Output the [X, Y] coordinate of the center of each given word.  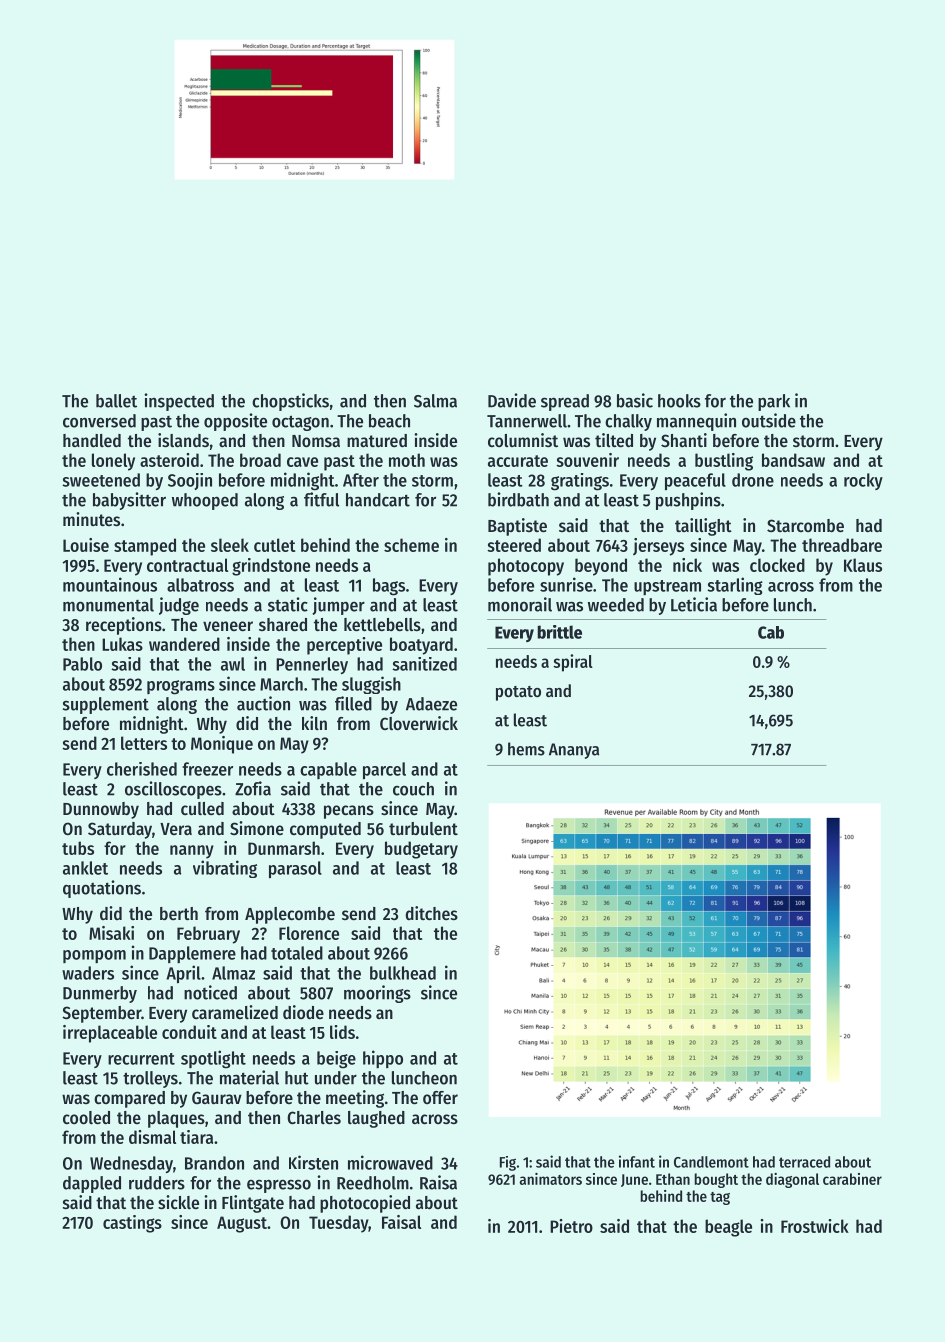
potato [518, 693]
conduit [189, 1032]
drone [753, 480]
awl [233, 664]
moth [407, 460]
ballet [116, 401]
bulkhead [403, 973]
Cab [771, 632]
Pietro [571, 1226]
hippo [383, 1059]
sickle [178, 1202]
